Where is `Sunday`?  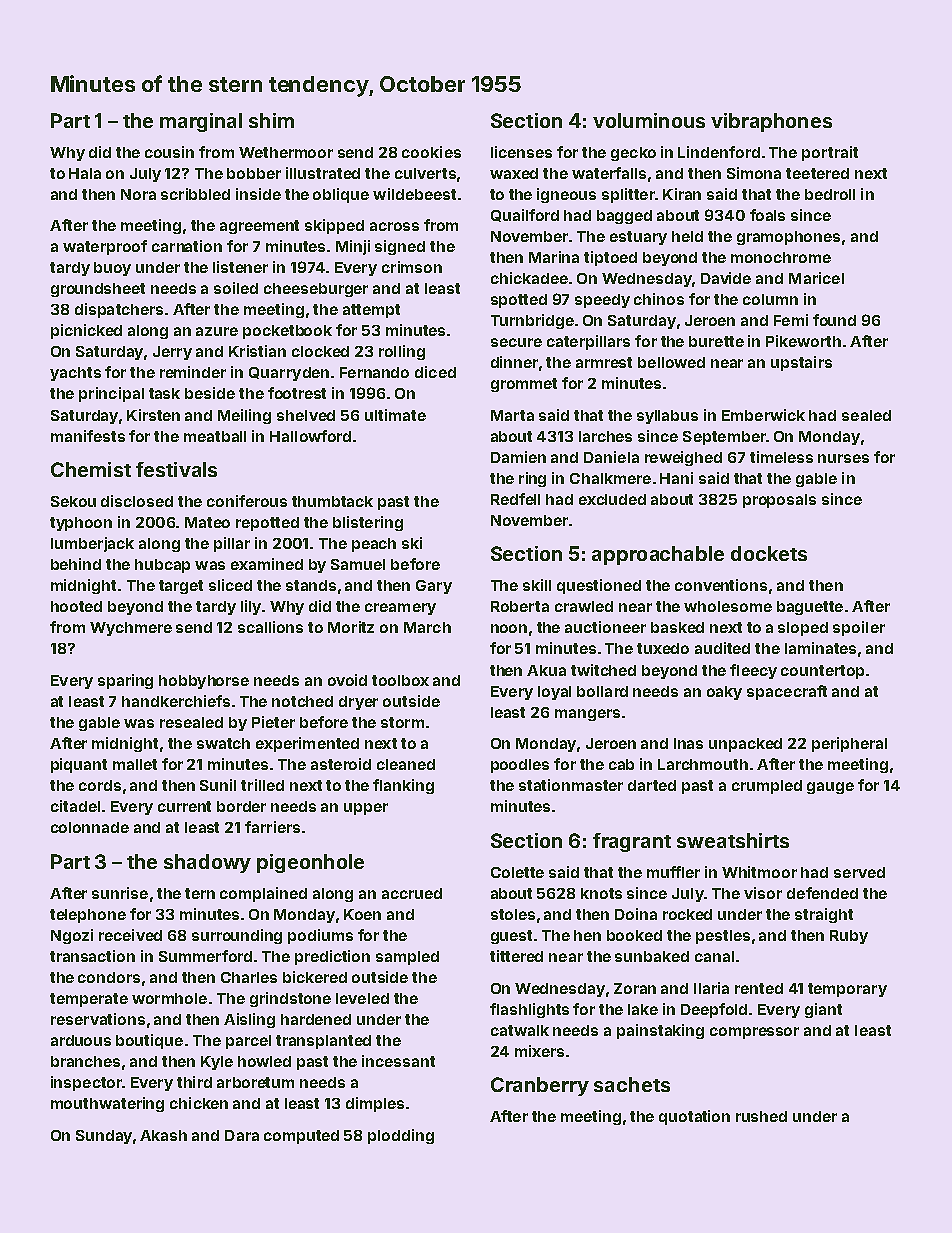 Sunday is located at coordinates (104, 1137).
